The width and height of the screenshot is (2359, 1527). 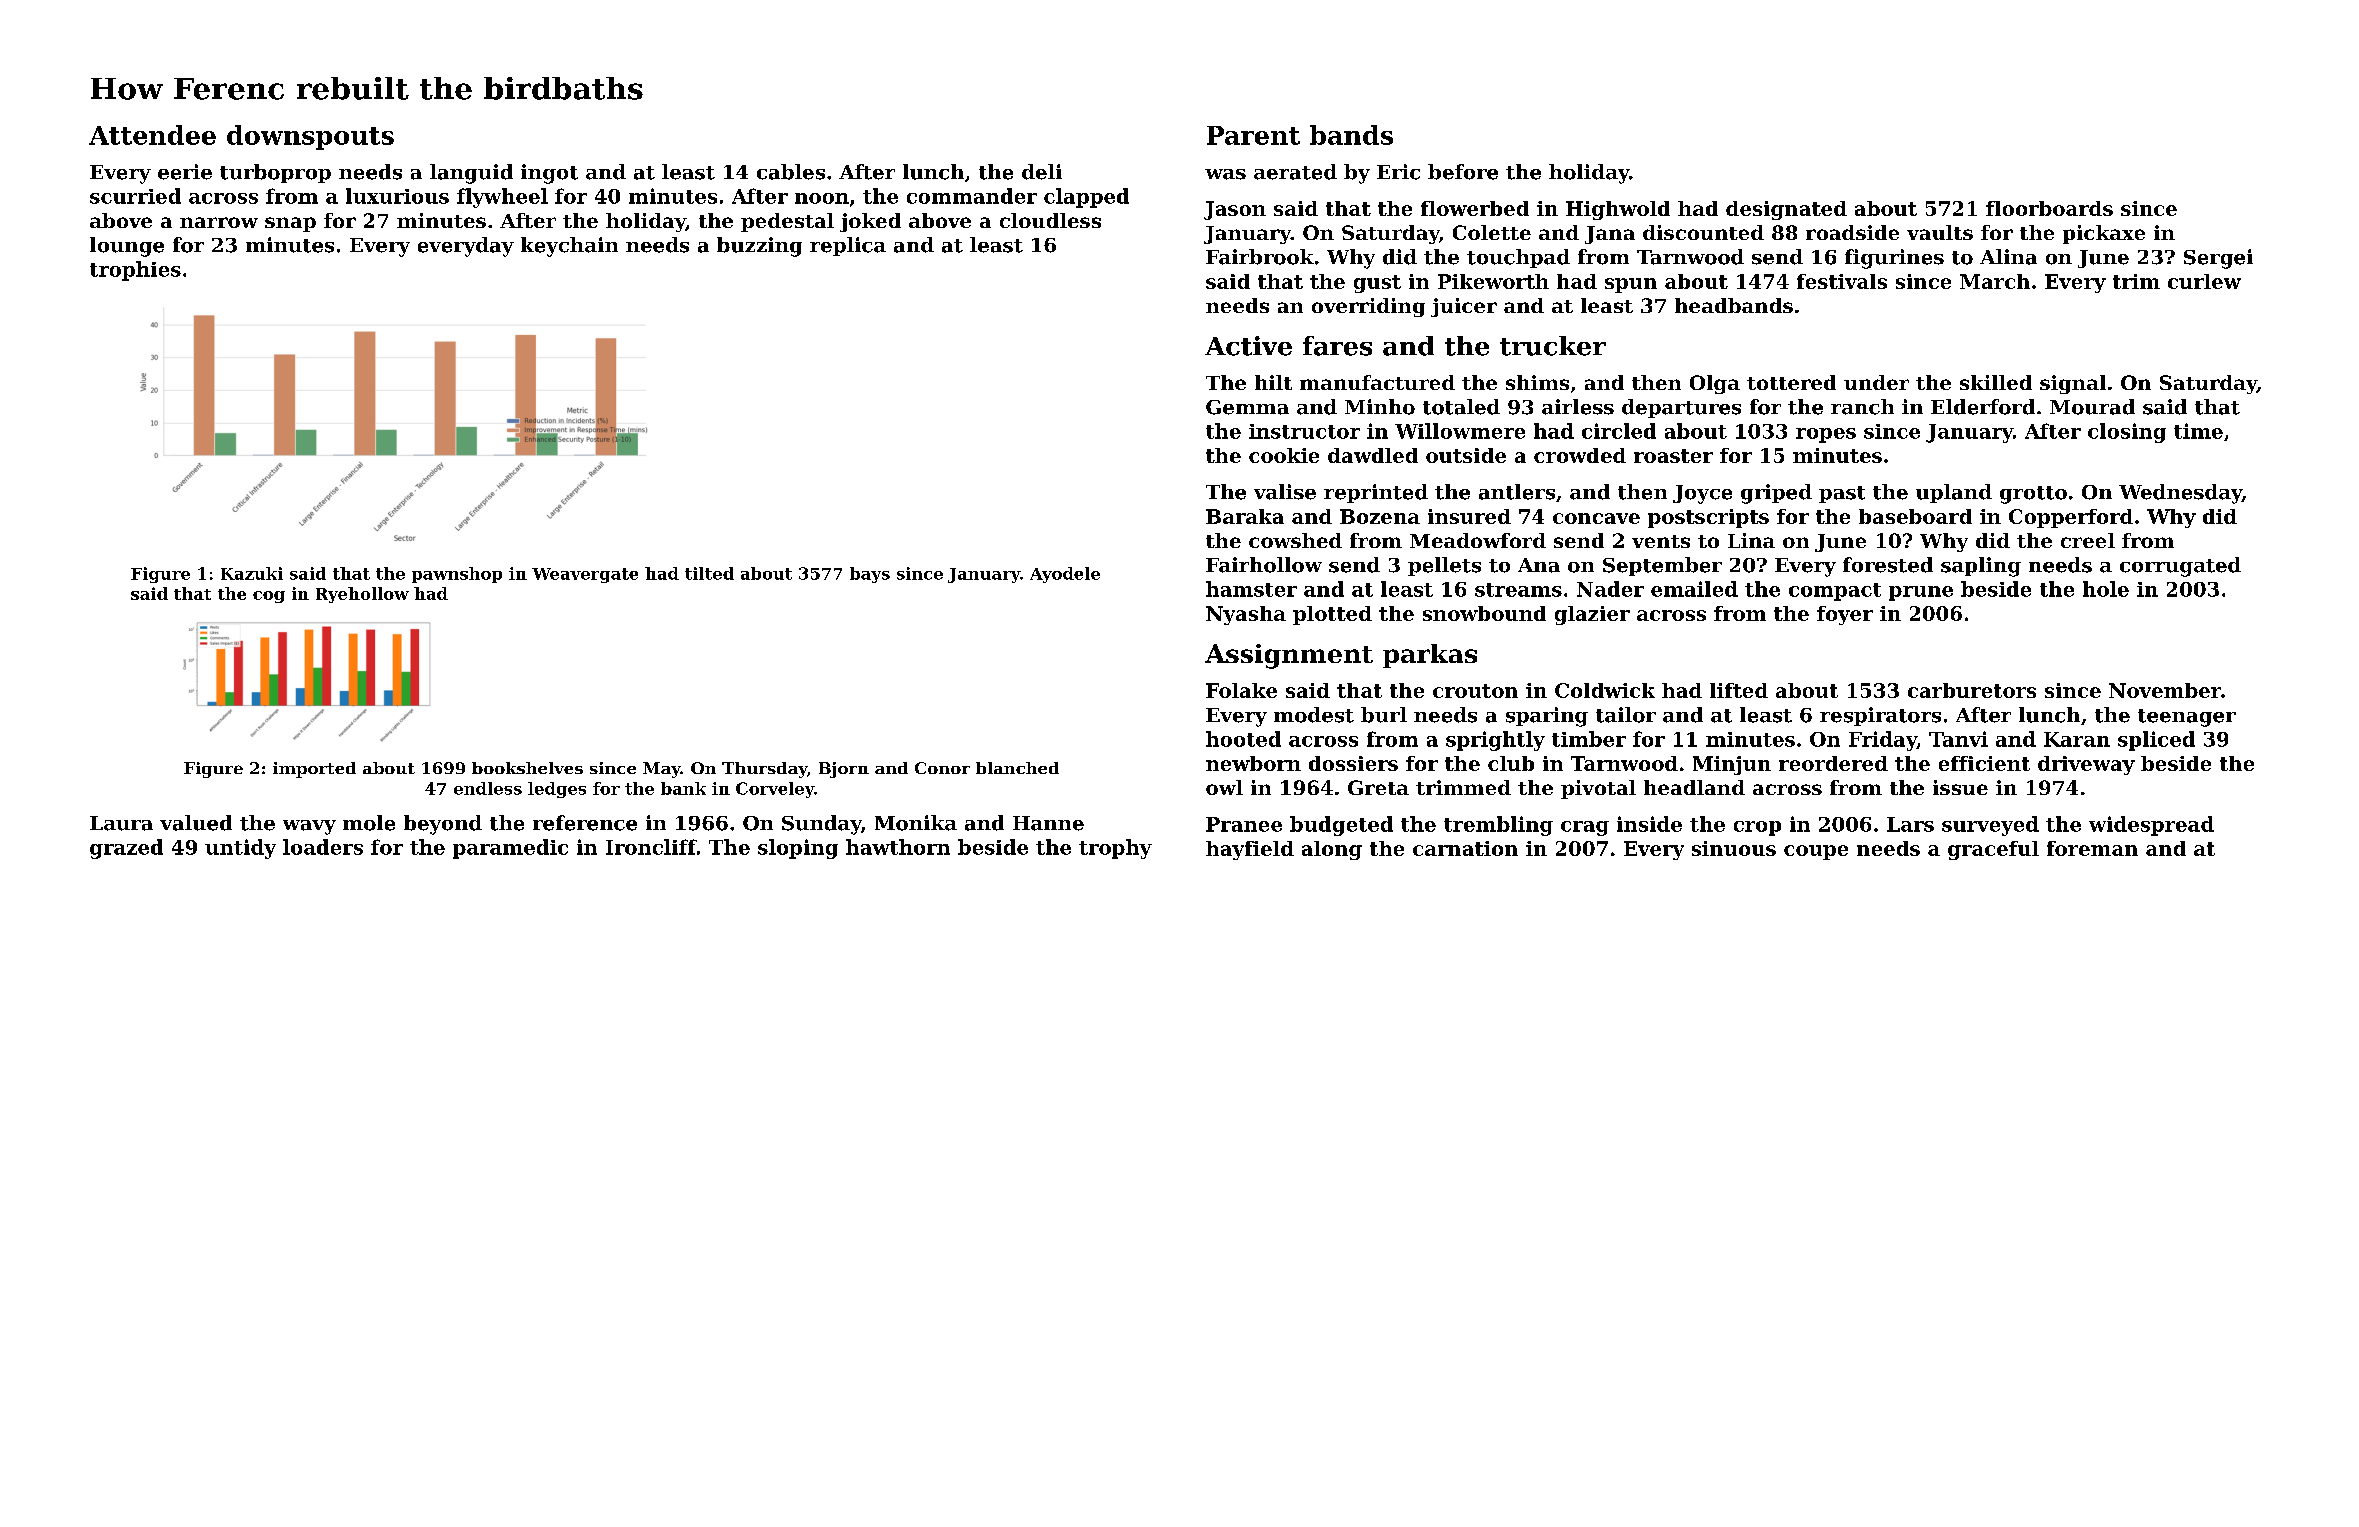 What do you see at coordinates (759, 247) in the screenshot?
I see `buzzing` at bounding box center [759, 247].
